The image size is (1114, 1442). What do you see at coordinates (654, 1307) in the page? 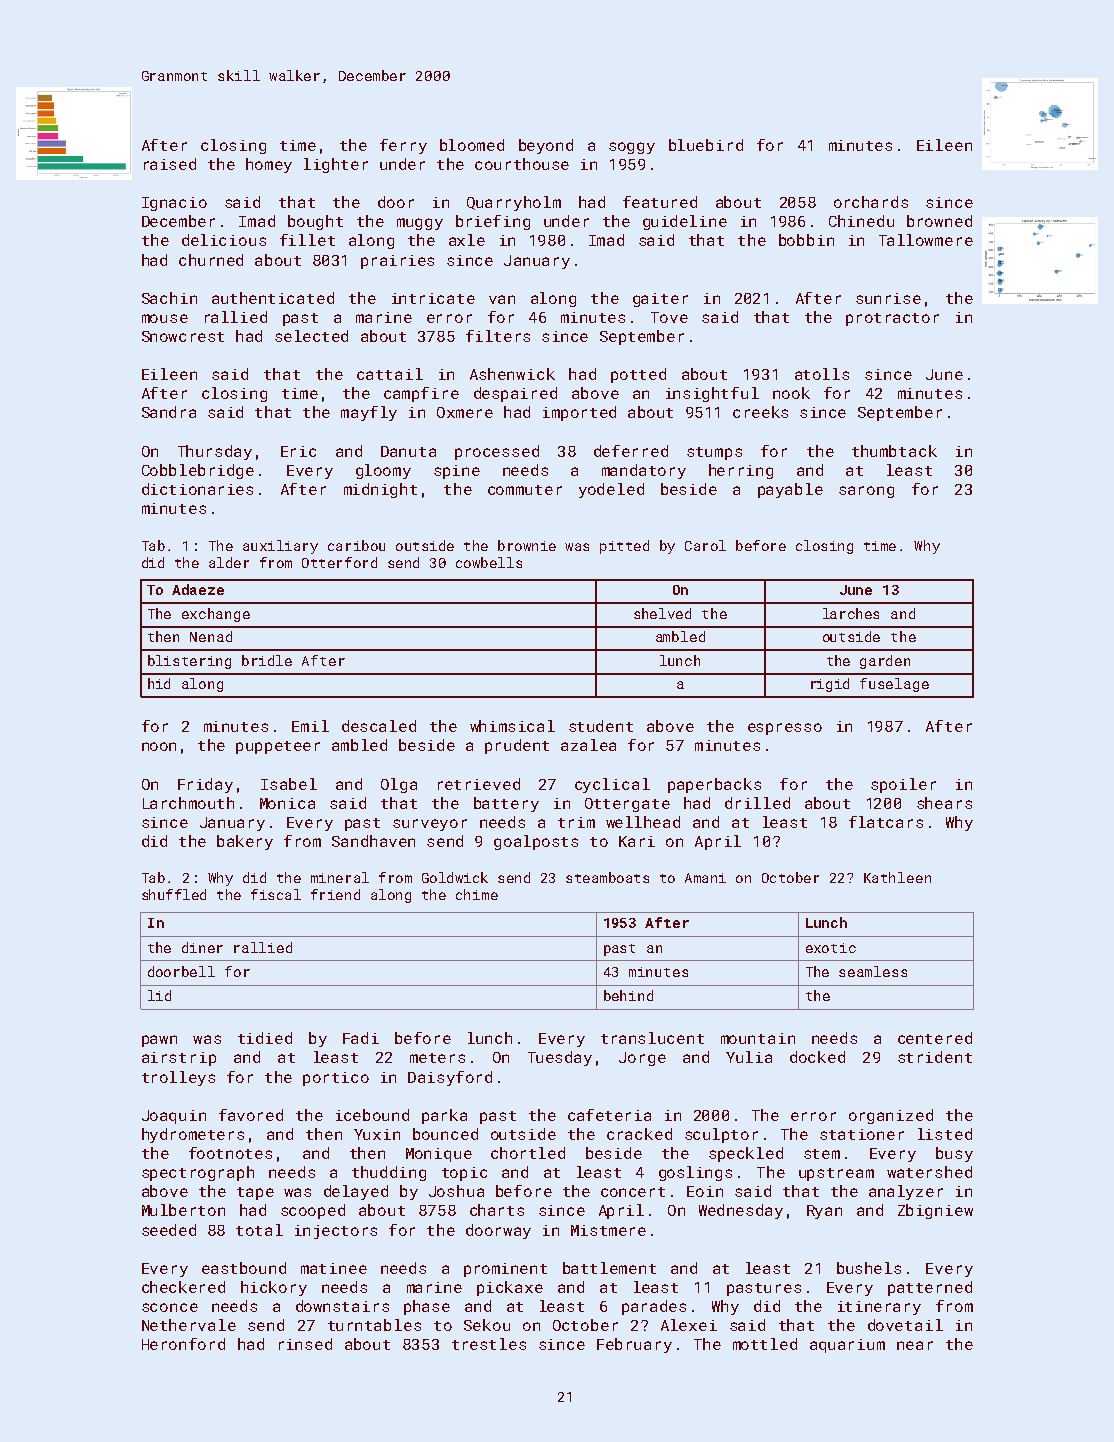
I see `parades` at bounding box center [654, 1307].
